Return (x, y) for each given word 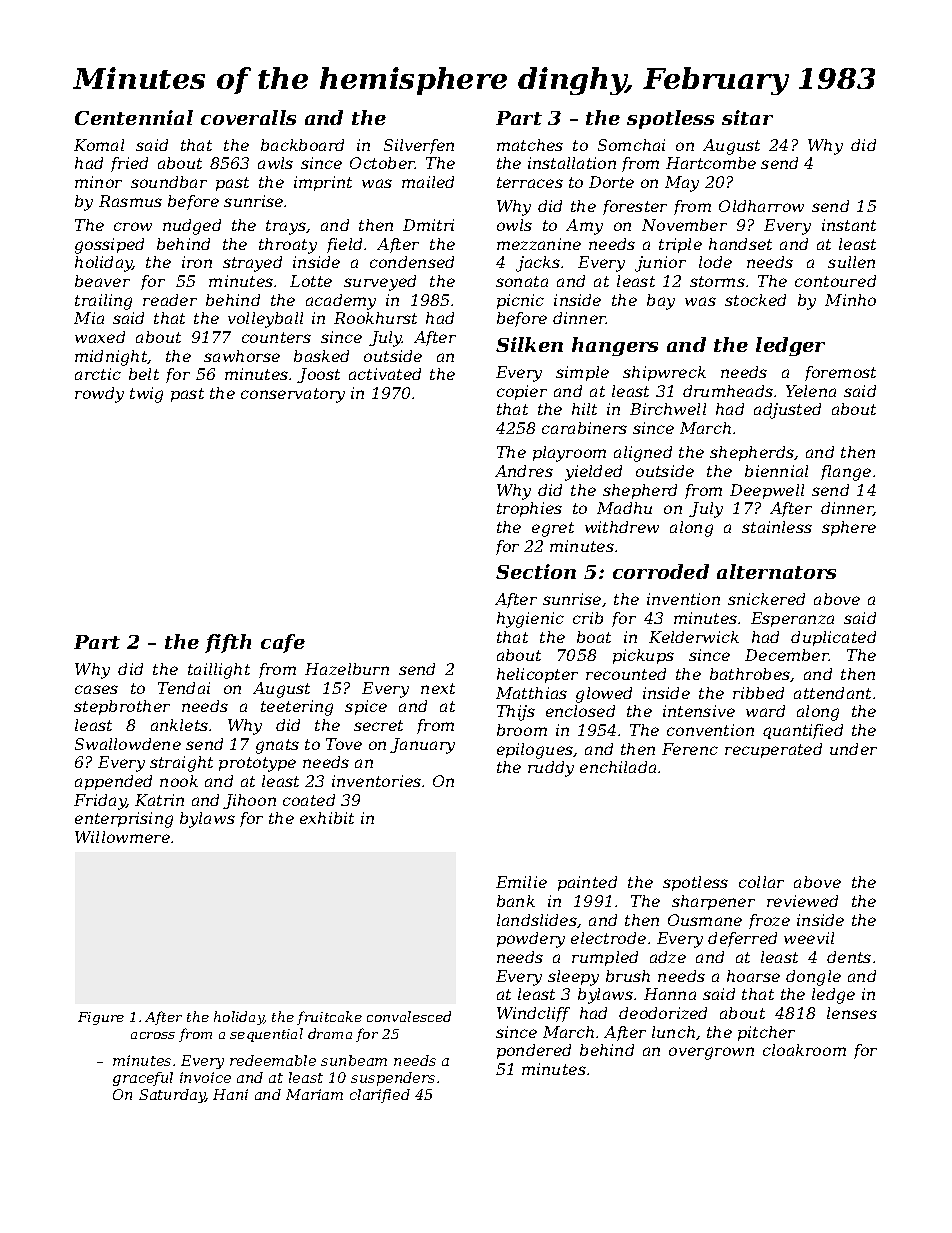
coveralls (248, 117)
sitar (747, 117)
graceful (143, 1079)
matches (530, 145)
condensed (412, 262)
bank (516, 901)
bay (661, 302)
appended (113, 782)
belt (144, 374)
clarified (380, 1096)
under (853, 749)
